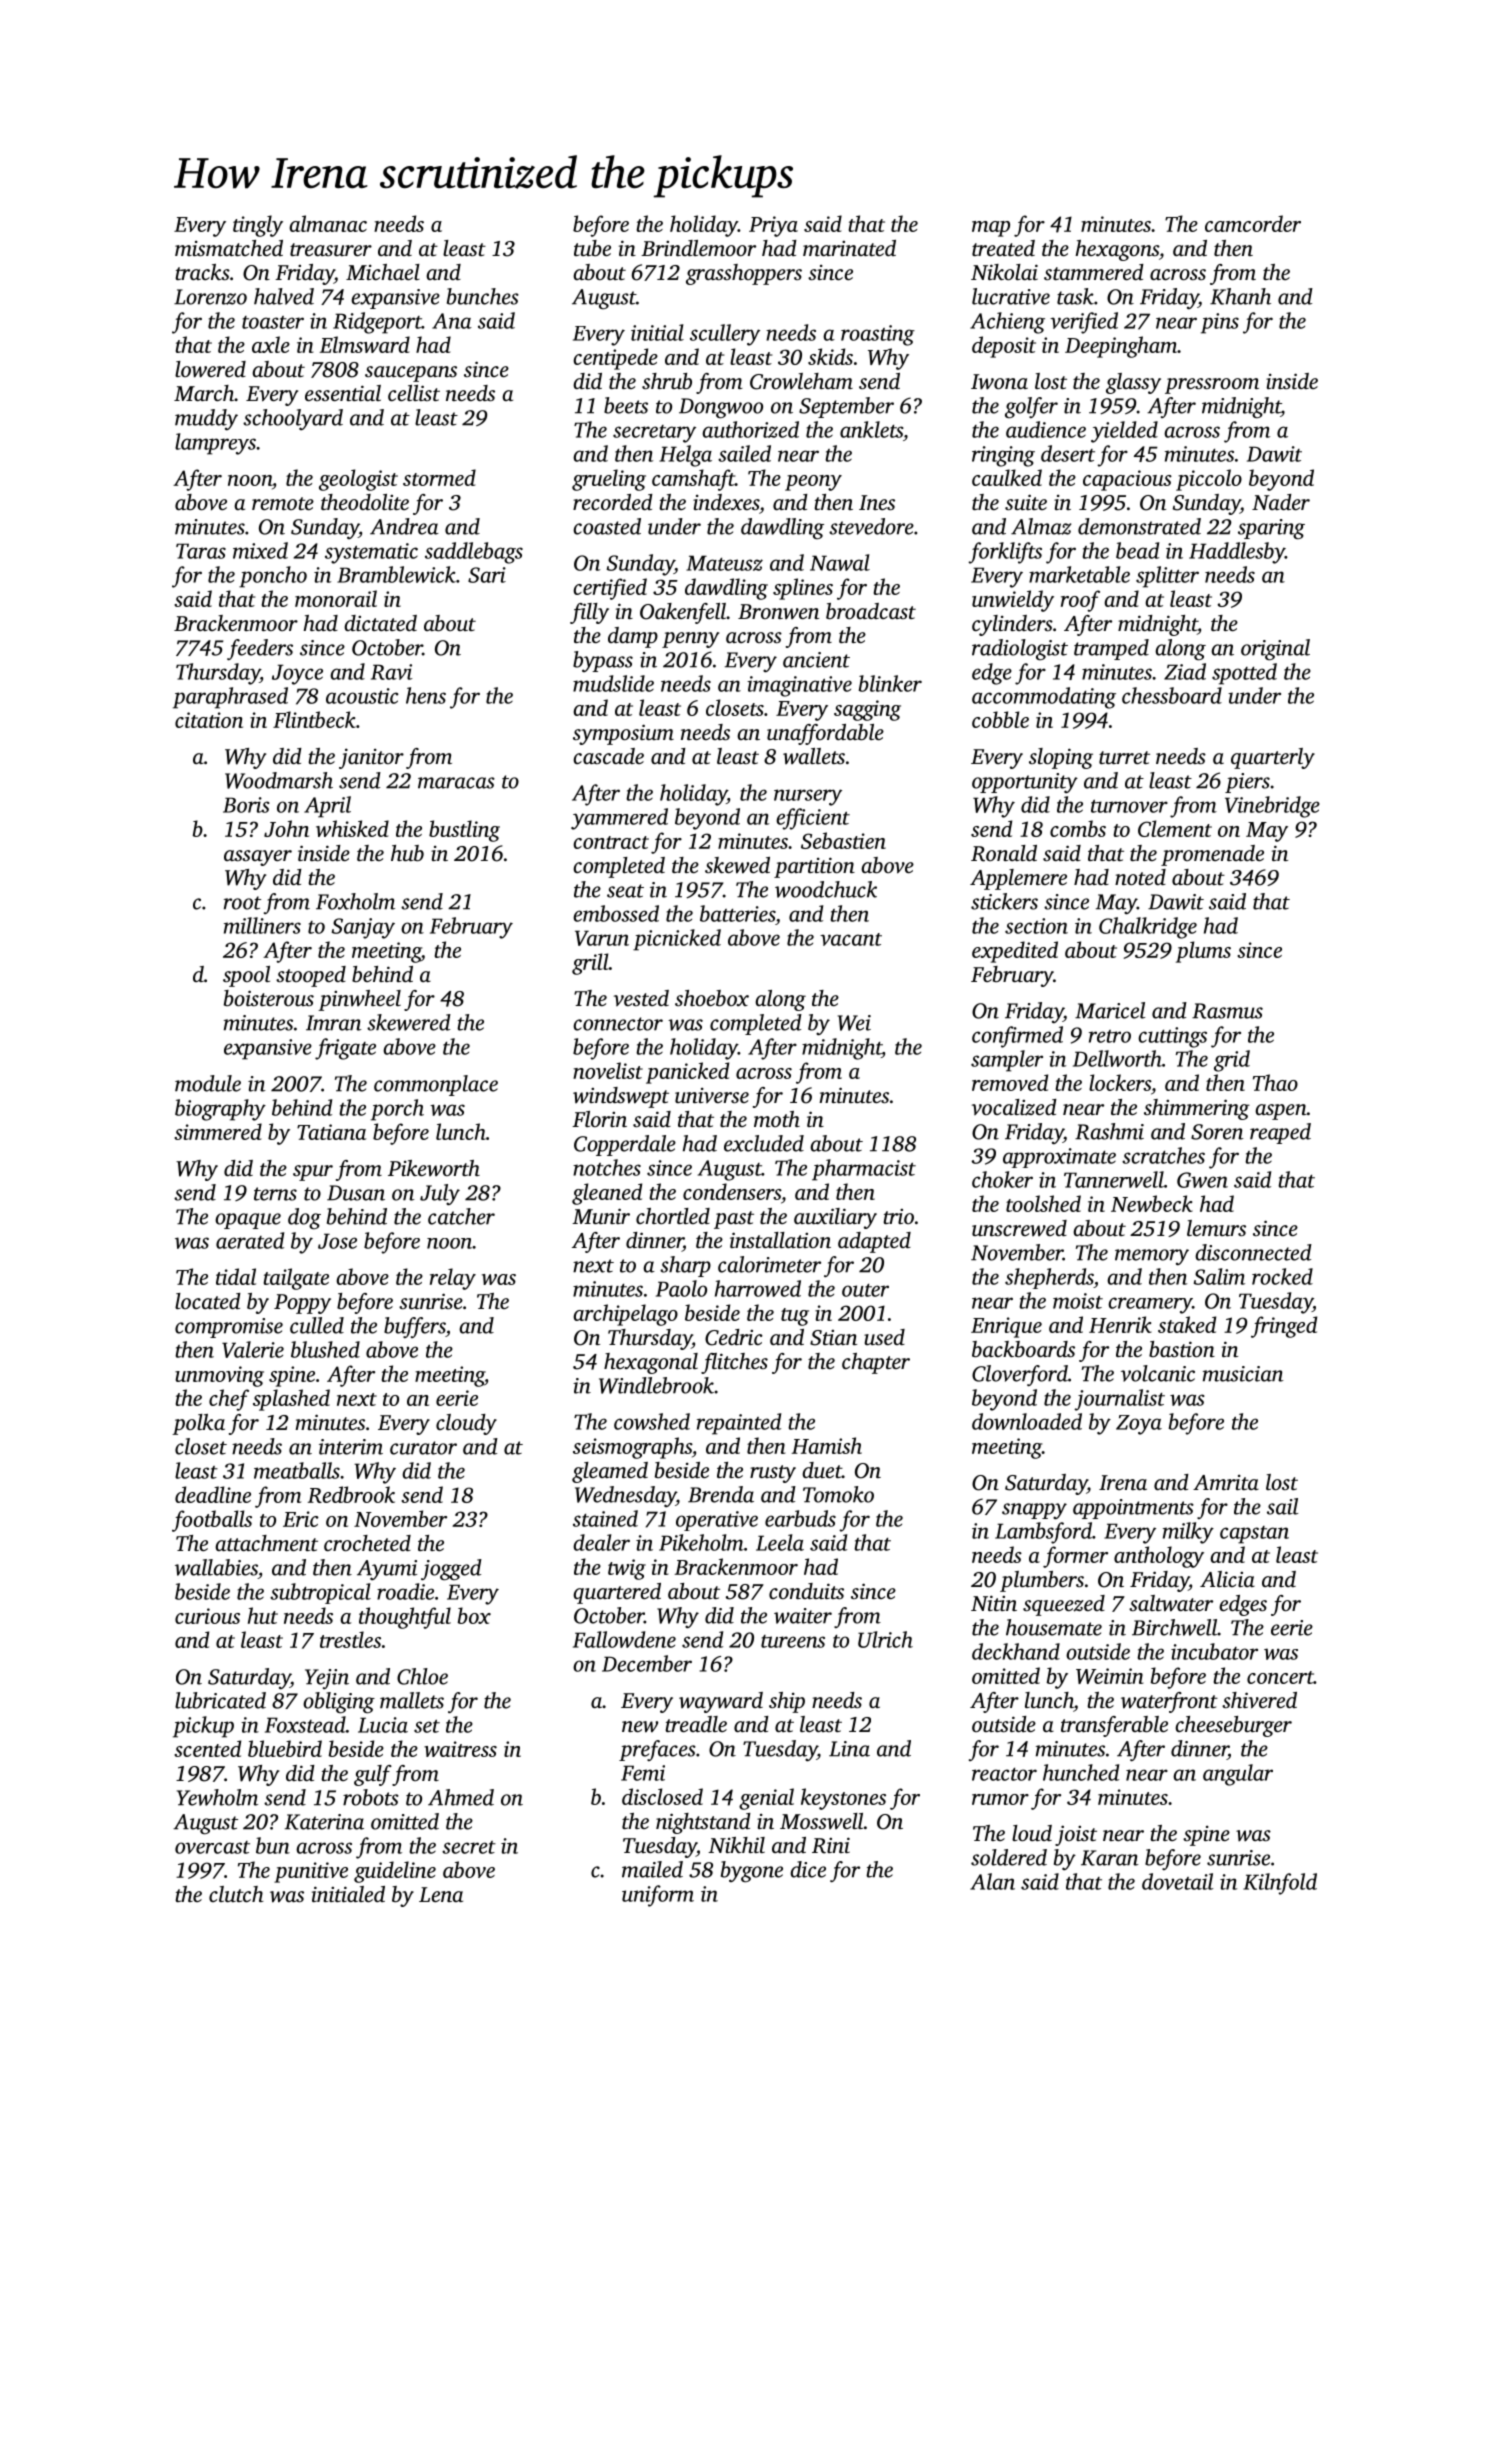 The width and height of the image is (1496, 2464). What do you see at coordinates (814, 756) in the image?
I see `wallets` at bounding box center [814, 756].
